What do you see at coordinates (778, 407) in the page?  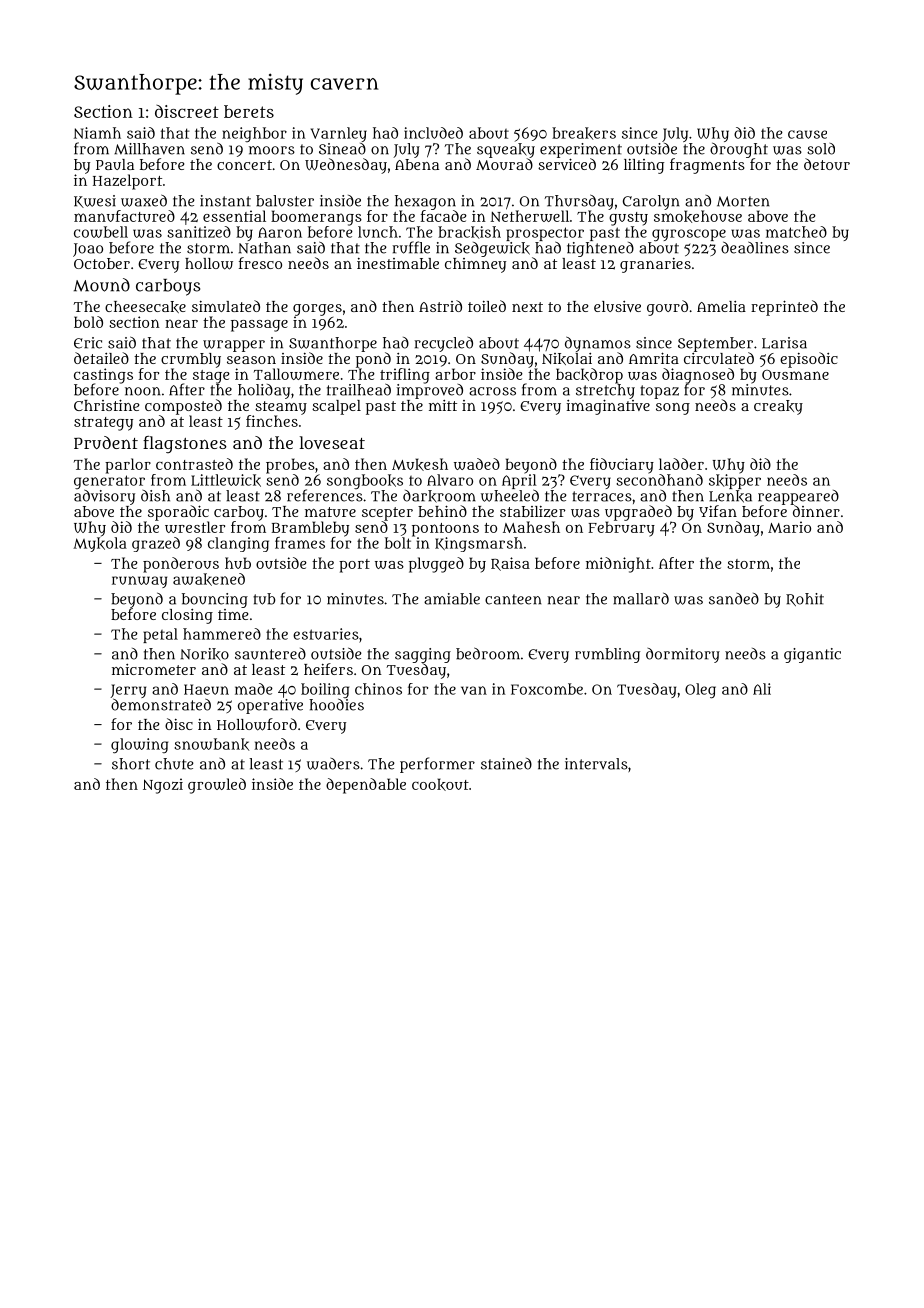 I see `creaky` at bounding box center [778, 407].
